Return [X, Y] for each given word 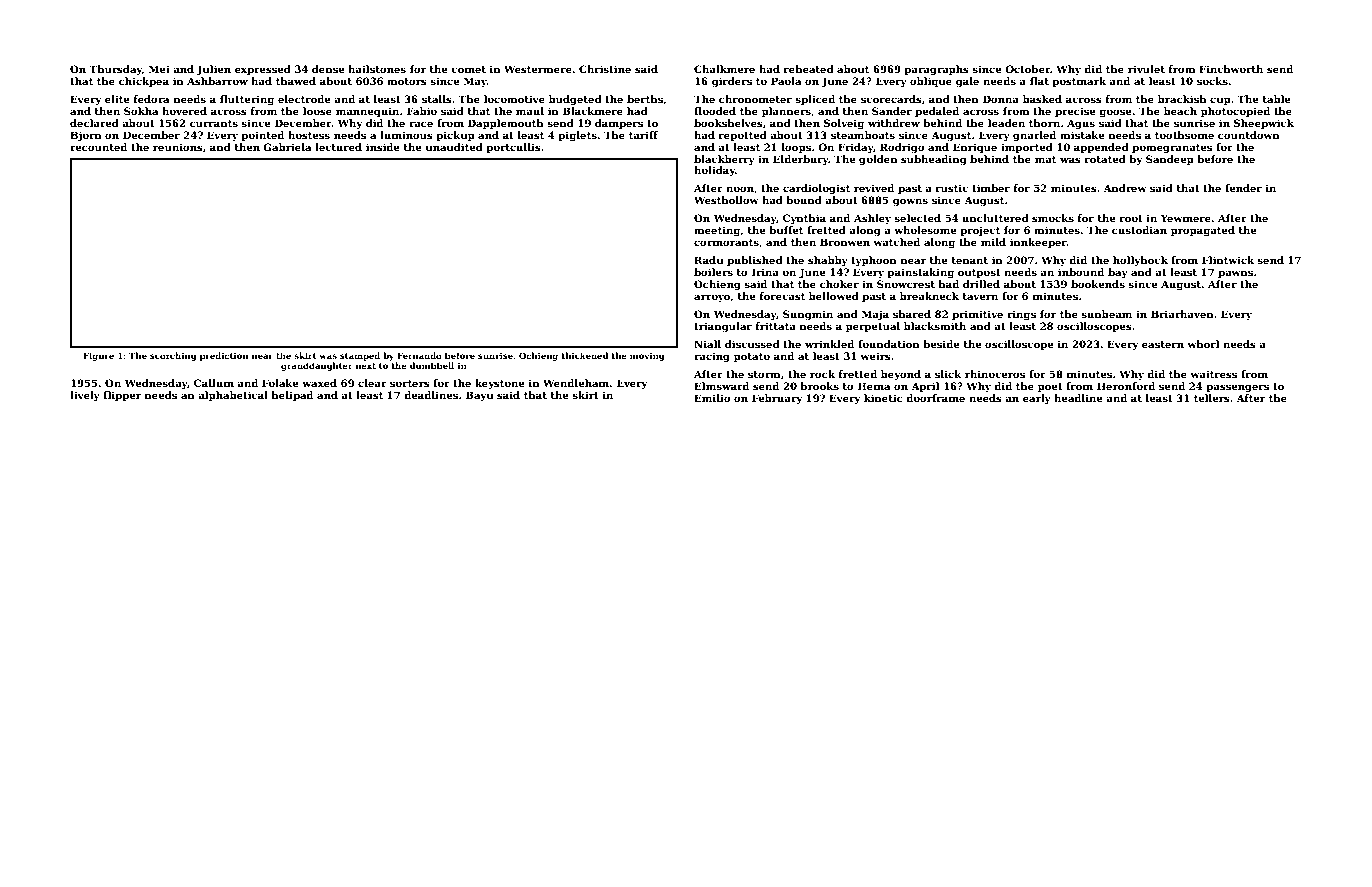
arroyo [712, 298]
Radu [708, 260]
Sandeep [1170, 160]
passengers [1237, 388]
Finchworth [1231, 69]
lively [85, 396]
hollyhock [1140, 261]
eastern [1163, 344]
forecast [782, 296]
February [777, 399]
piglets [577, 136]
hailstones [377, 69]
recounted [98, 147]
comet [468, 69]
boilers [713, 272]
